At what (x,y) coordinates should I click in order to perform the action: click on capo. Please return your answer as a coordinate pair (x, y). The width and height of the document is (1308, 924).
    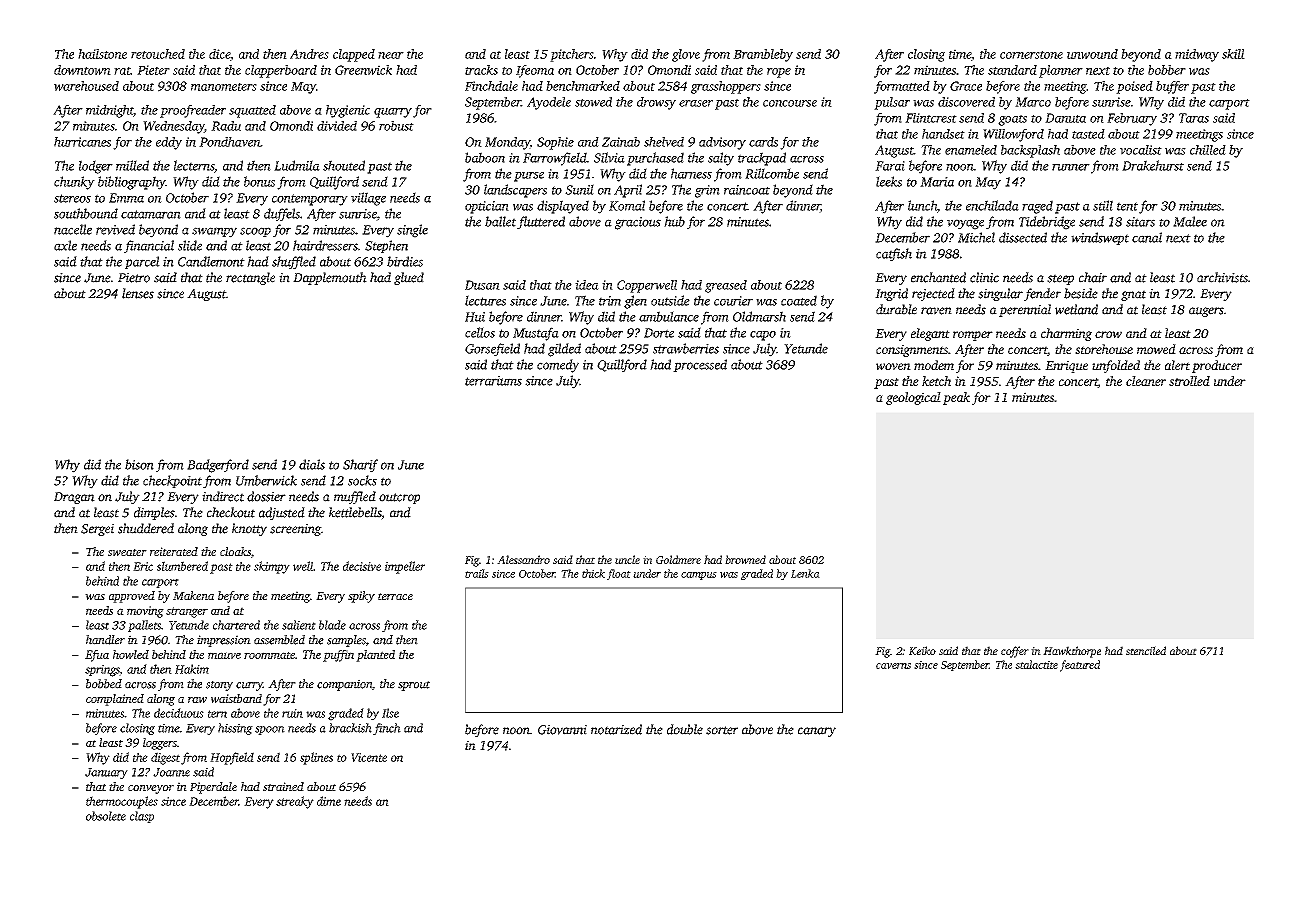
    Looking at the image, I should click on (763, 336).
